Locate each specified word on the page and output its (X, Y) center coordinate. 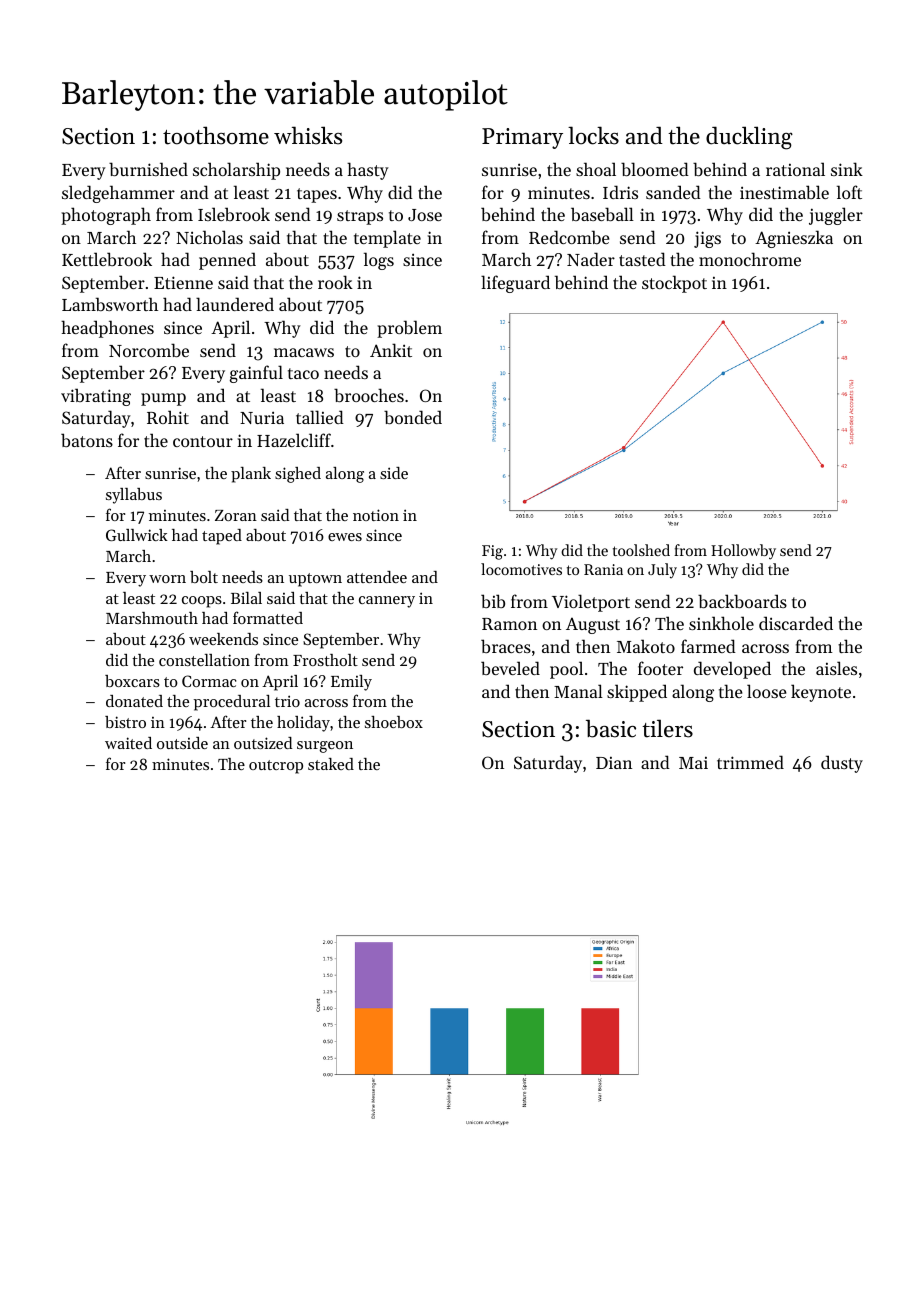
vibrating (96, 397)
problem (409, 329)
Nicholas (209, 237)
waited (128, 743)
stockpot (674, 284)
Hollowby (743, 552)
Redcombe (569, 237)
